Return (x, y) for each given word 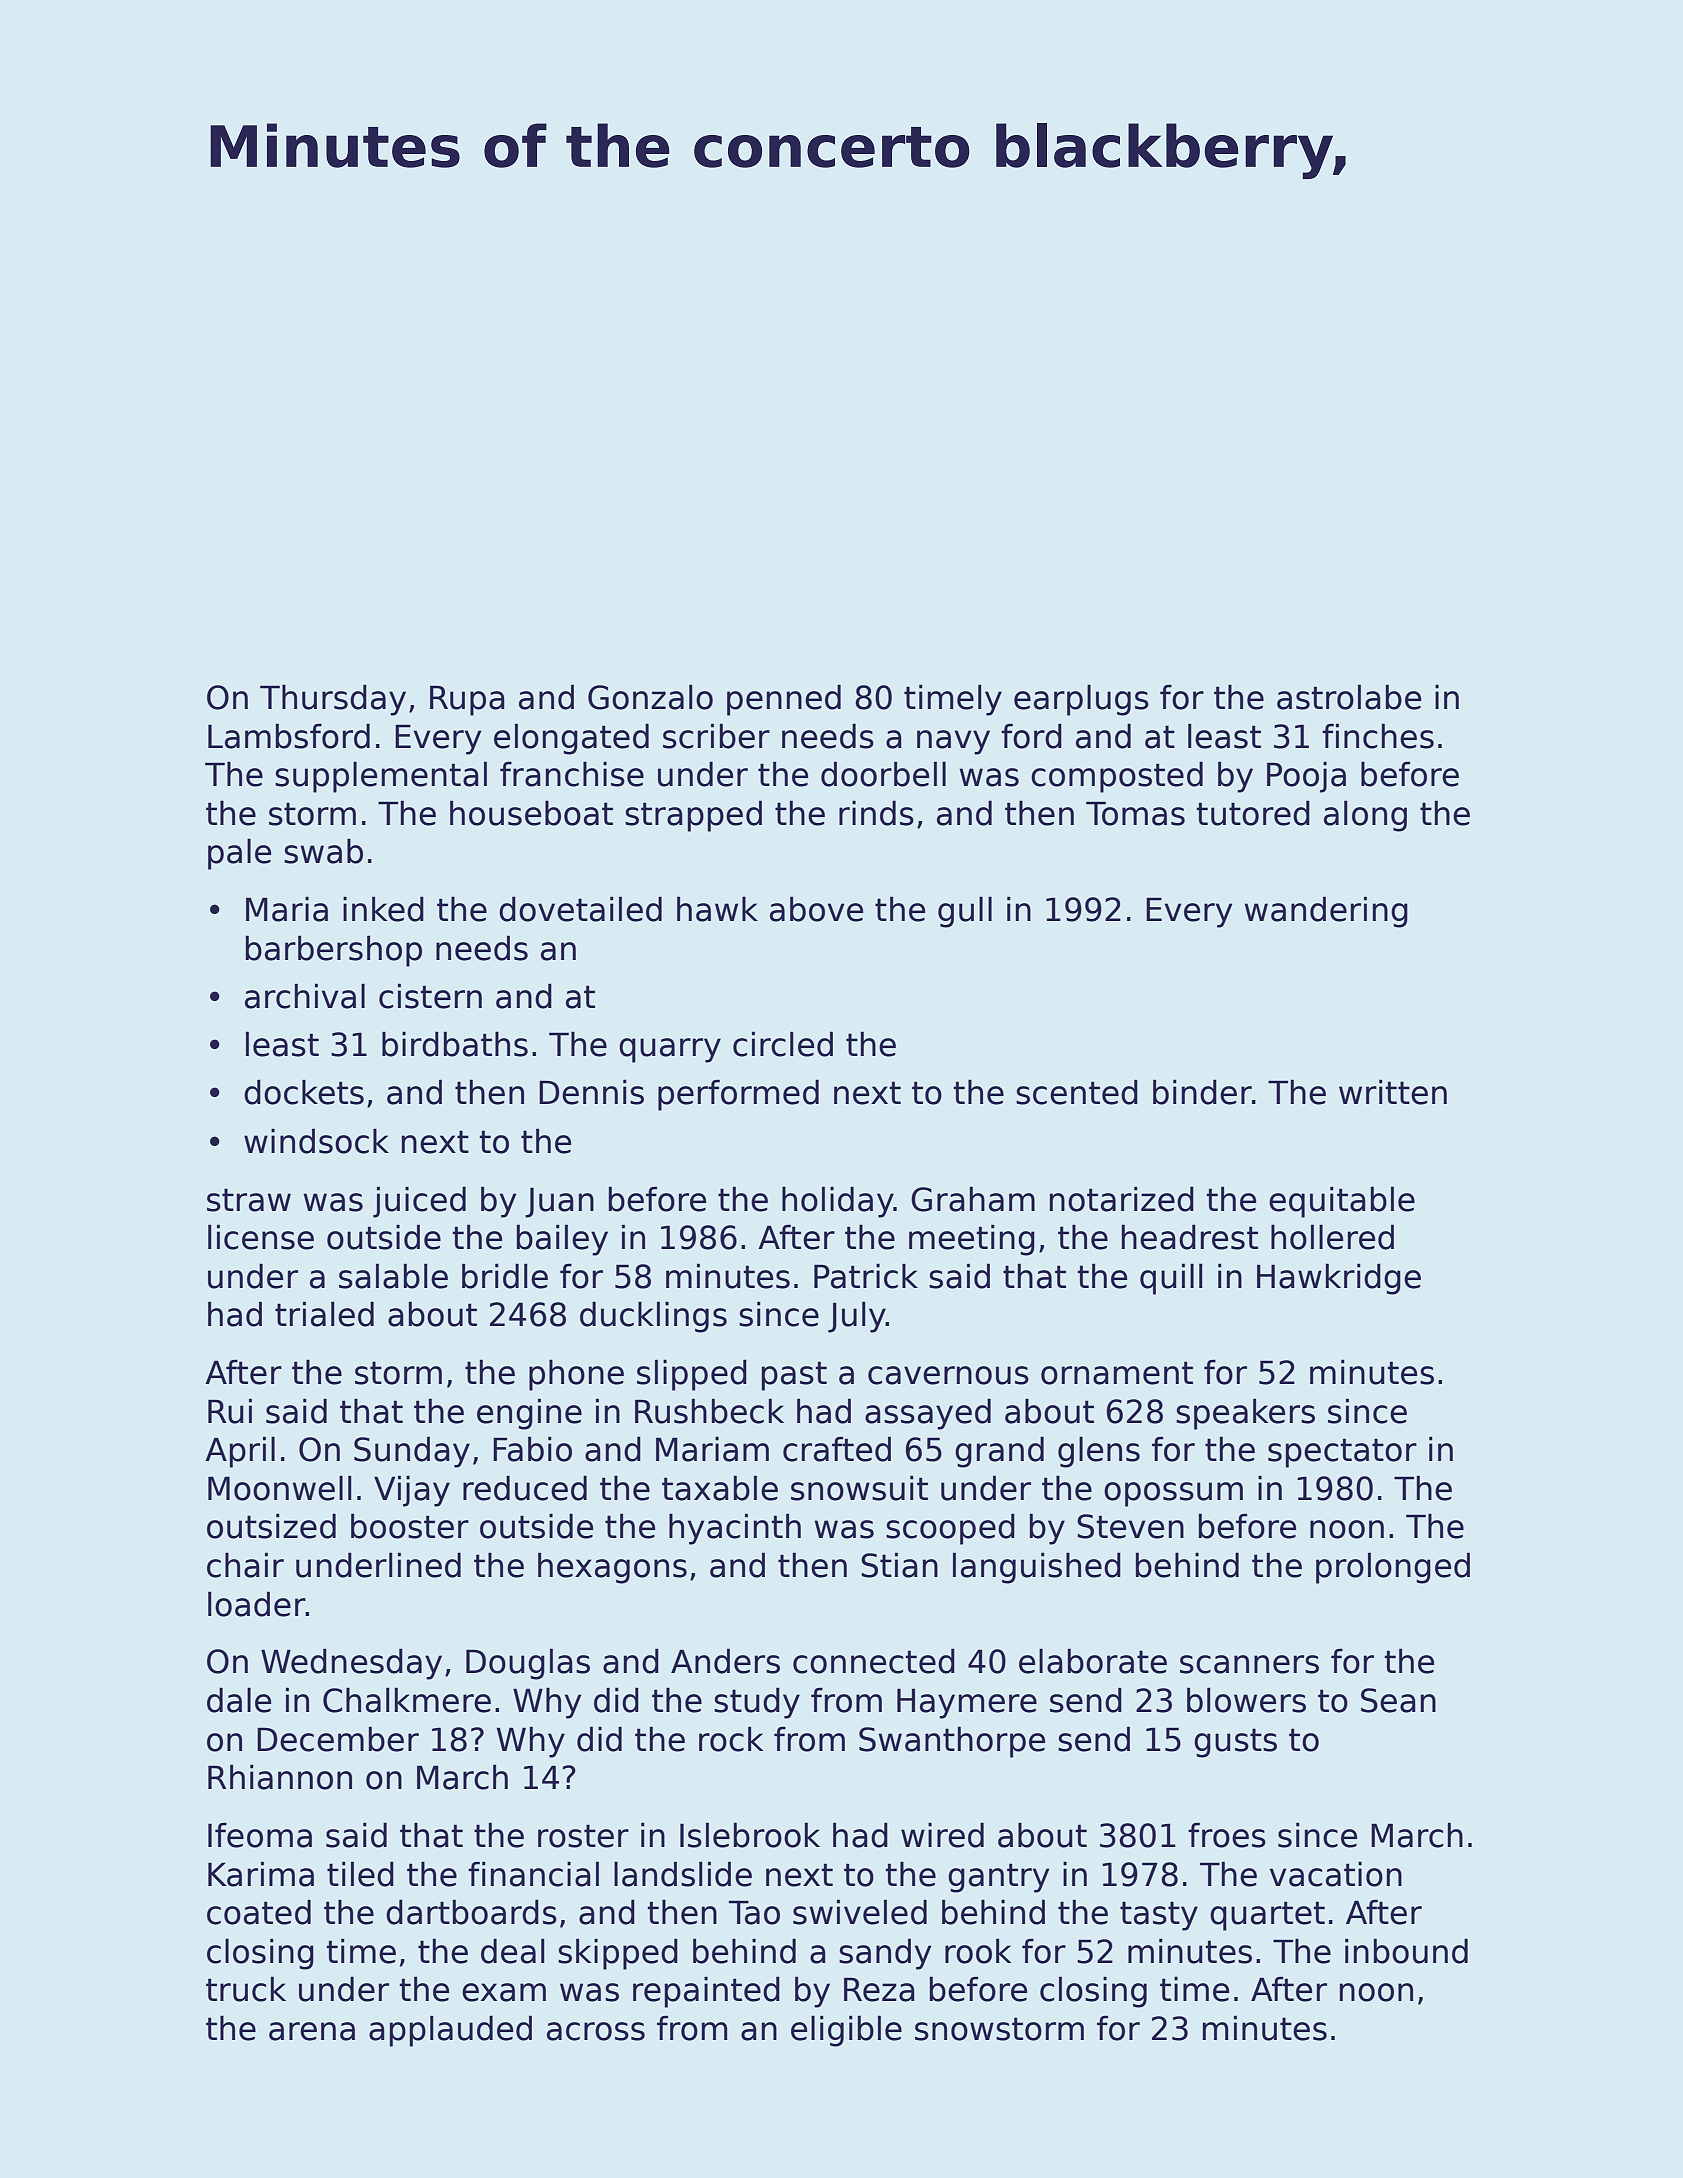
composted (1117, 777)
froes (1227, 1835)
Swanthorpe (952, 1742)
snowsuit (859, 1488)
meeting (972, 1240)
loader (257, 1604)
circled (783, 1044)
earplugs (1081, 700)
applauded (450, 2031)
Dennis (591, 1092)
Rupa (467, 700)
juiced (419, 1202)
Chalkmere (407, 1700)
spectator (1342, 1453)
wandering (1326, 912)
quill (1171, 1279)
